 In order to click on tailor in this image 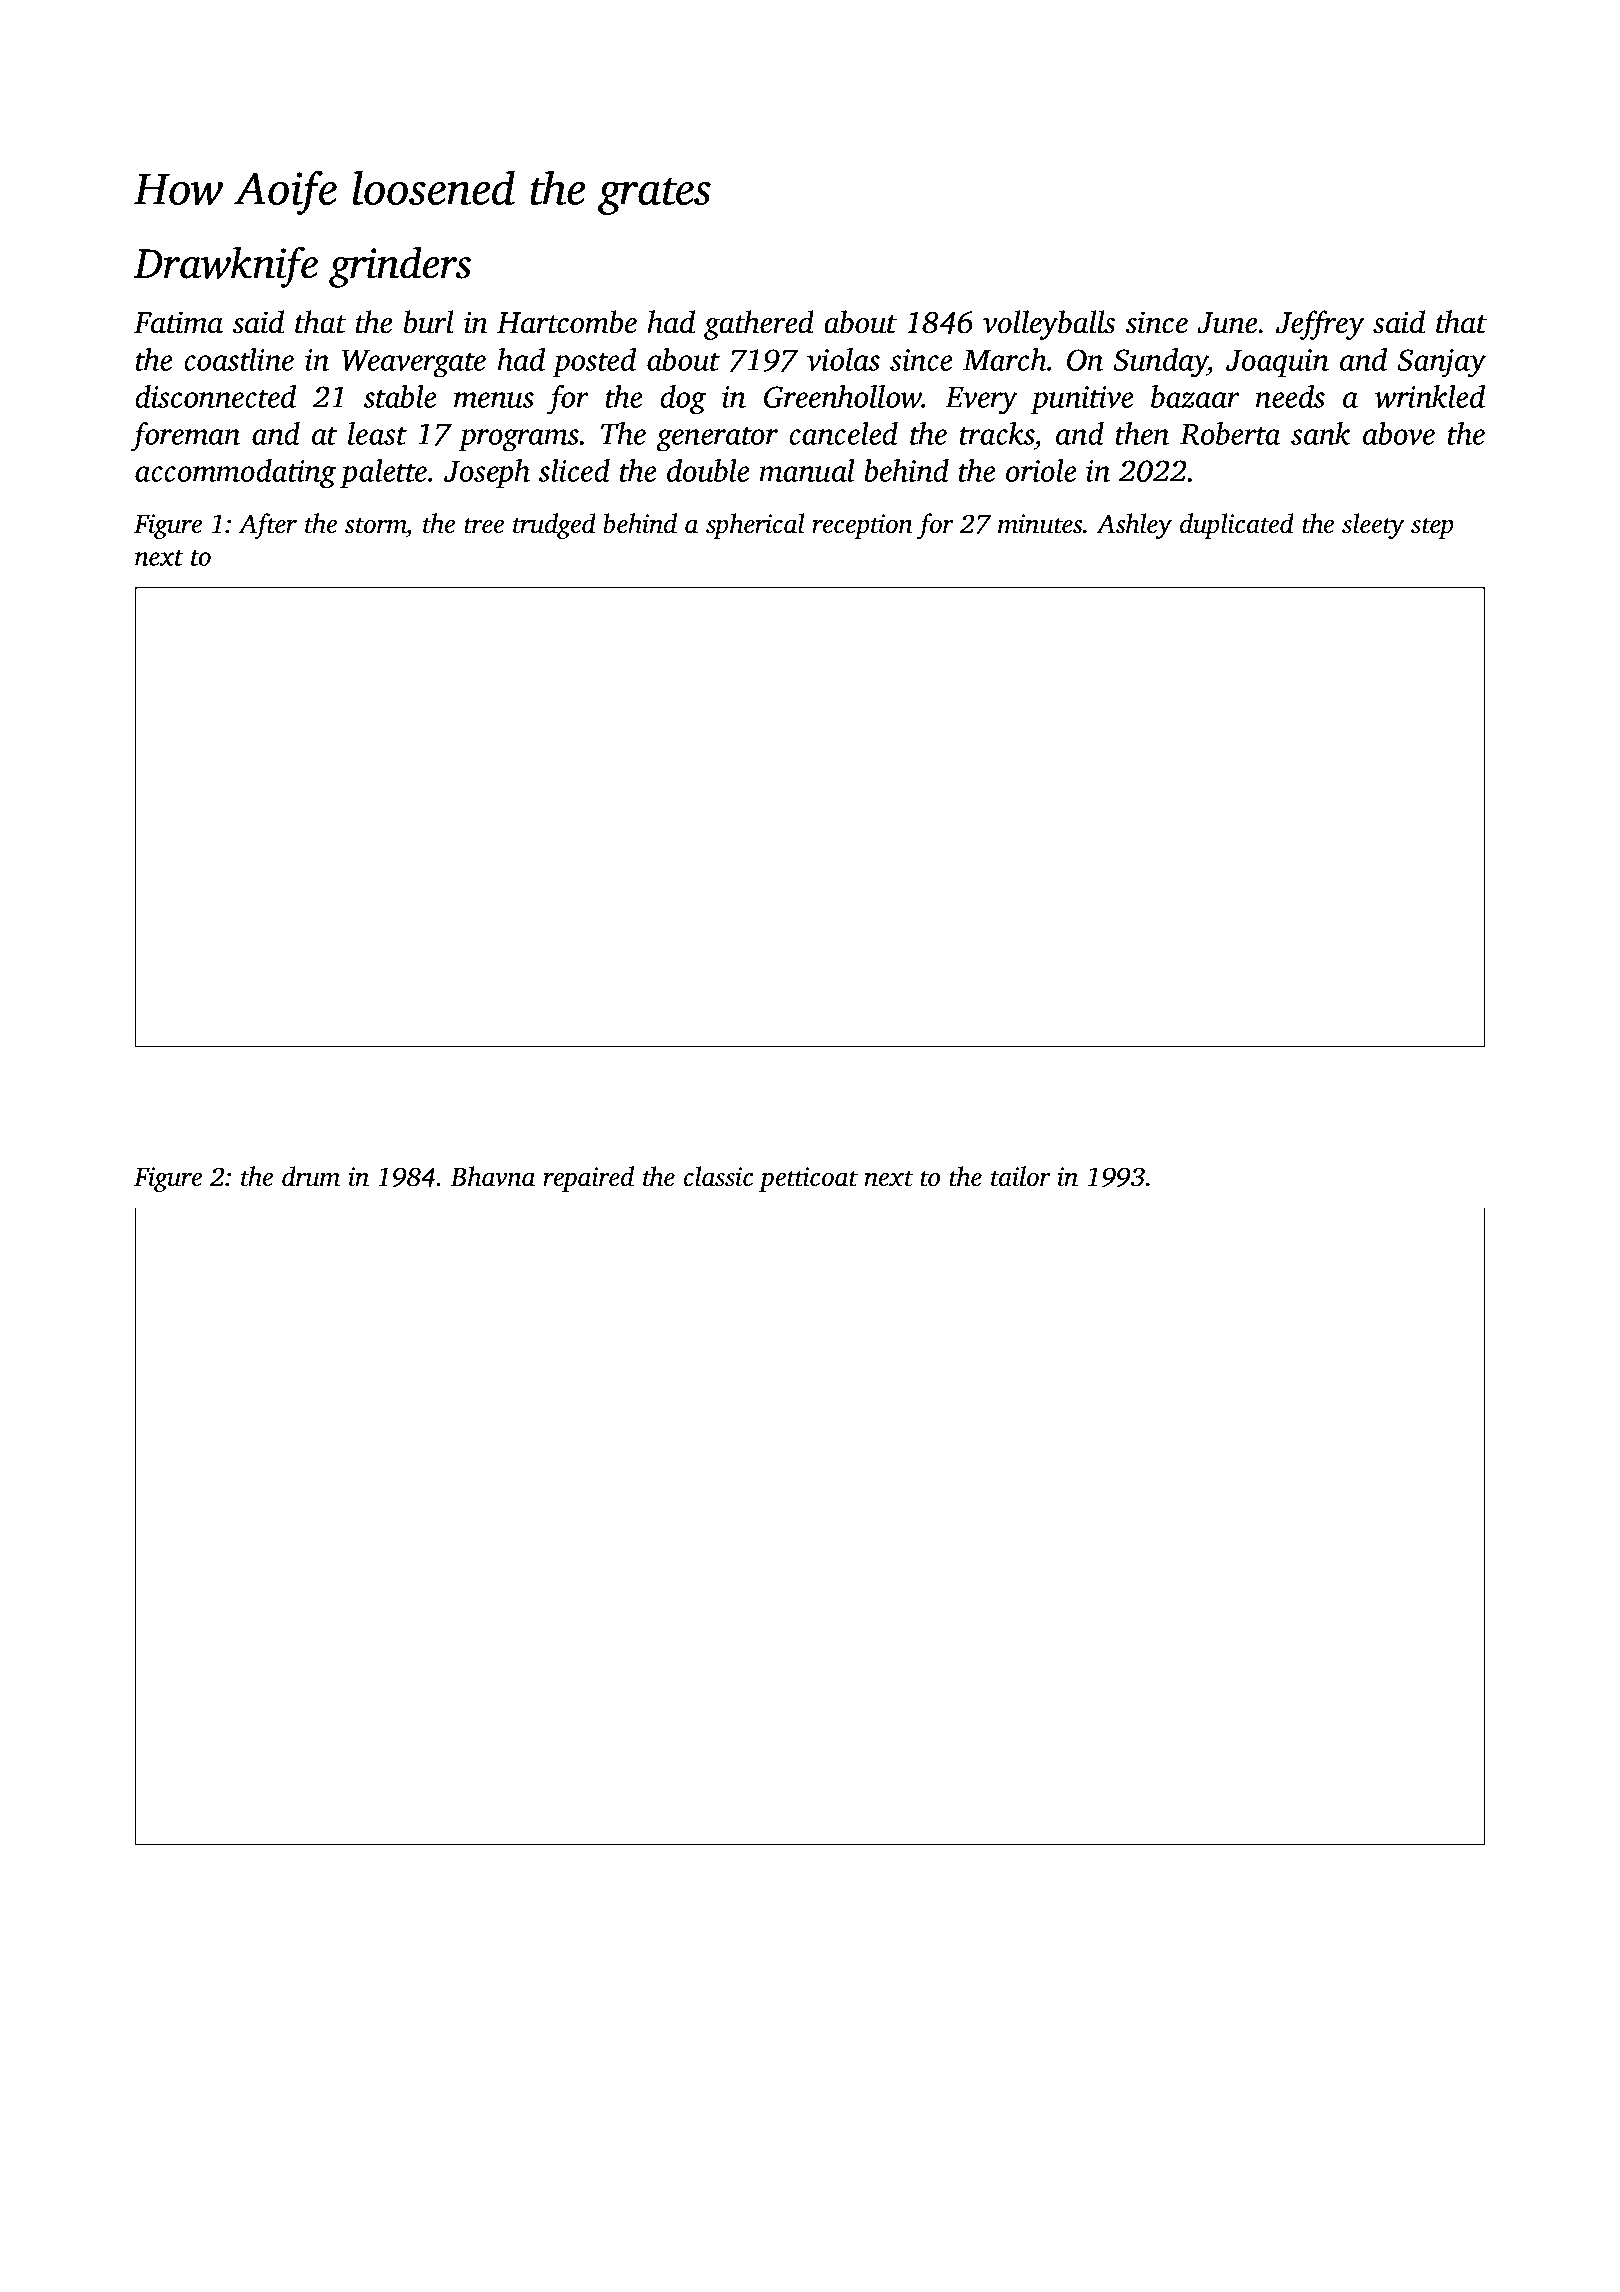, I will do `click(1021, 1176)`.
